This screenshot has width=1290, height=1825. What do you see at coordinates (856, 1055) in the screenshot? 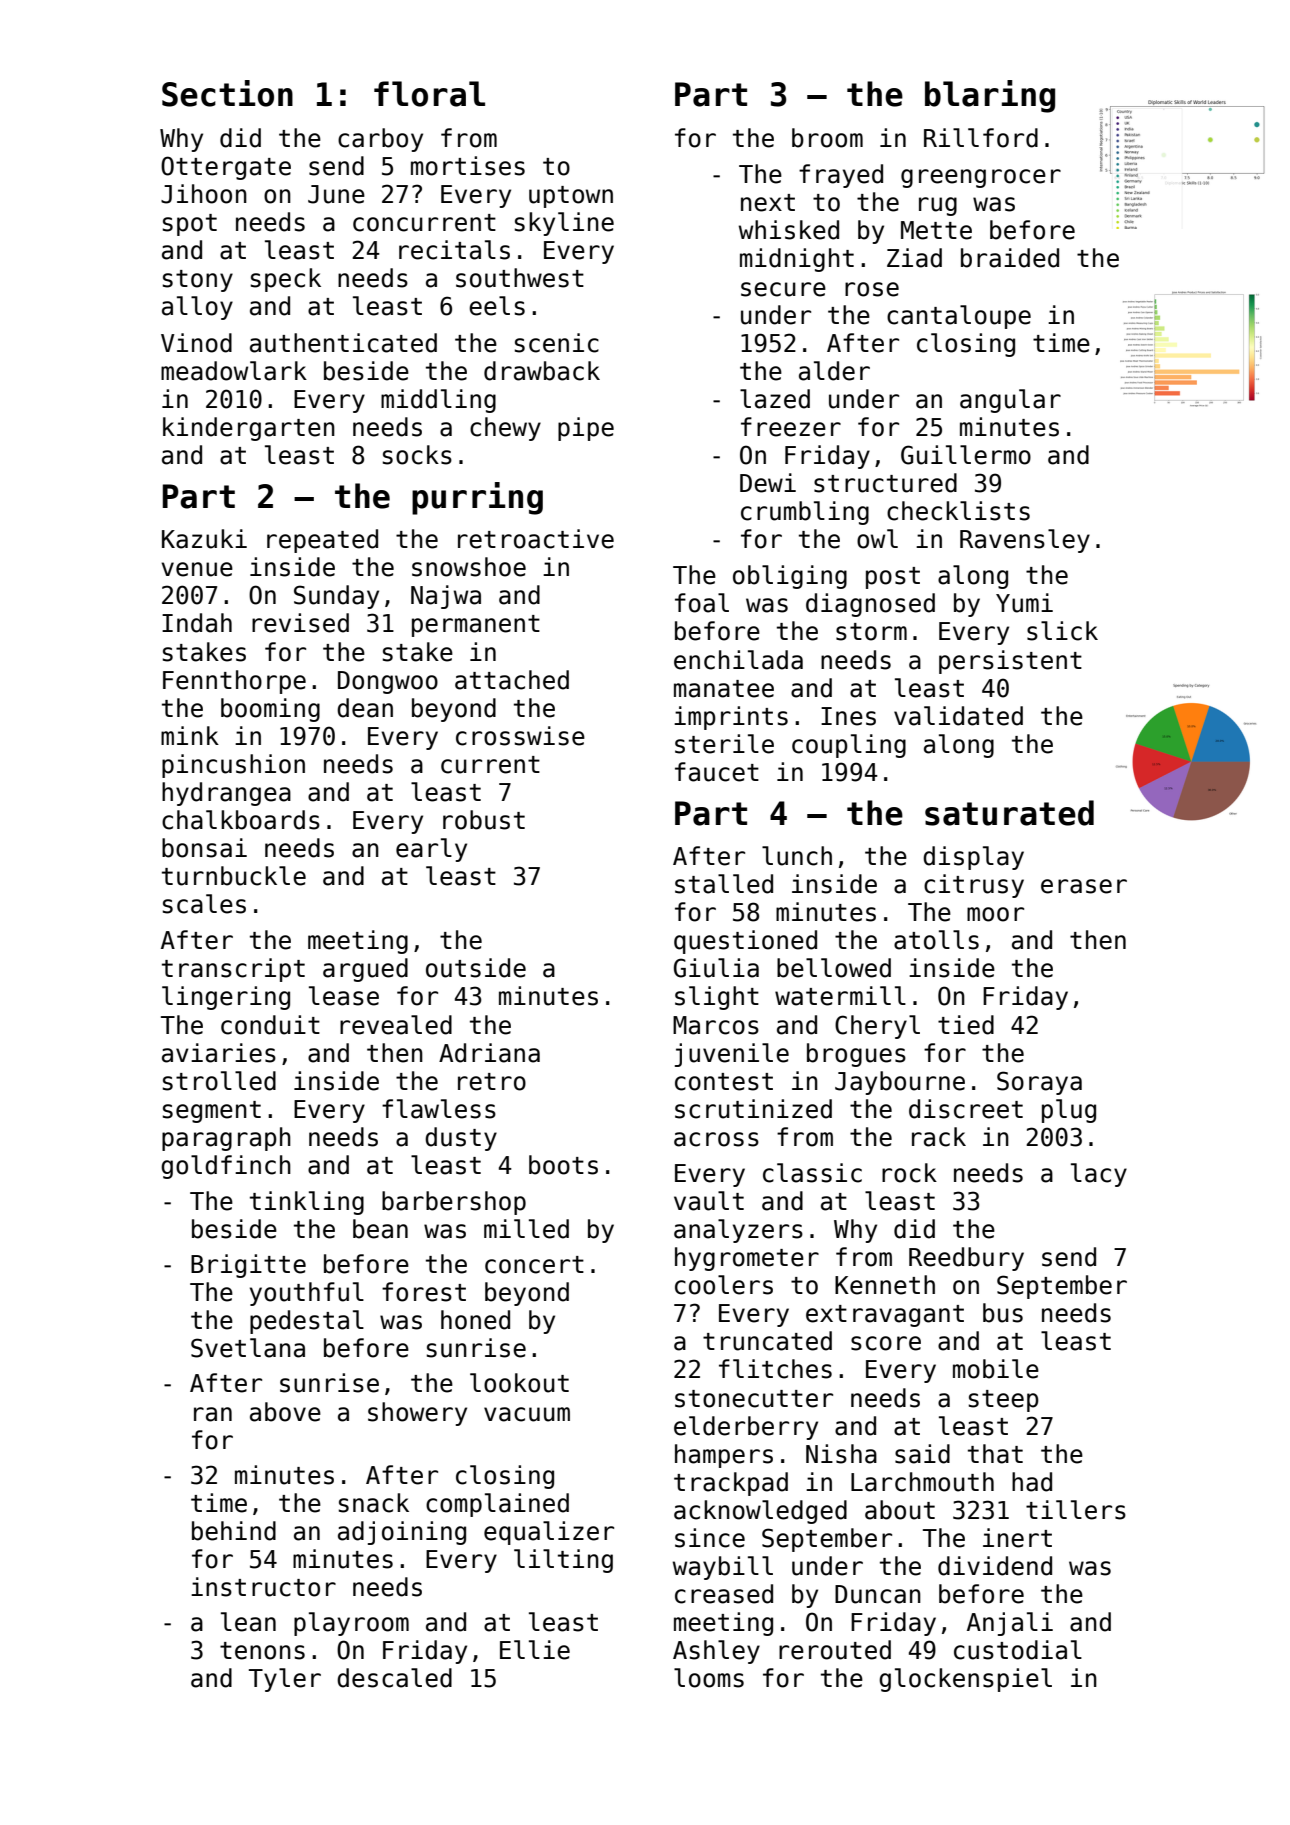
I see `brogues` at bounding box center [856, 1055].
